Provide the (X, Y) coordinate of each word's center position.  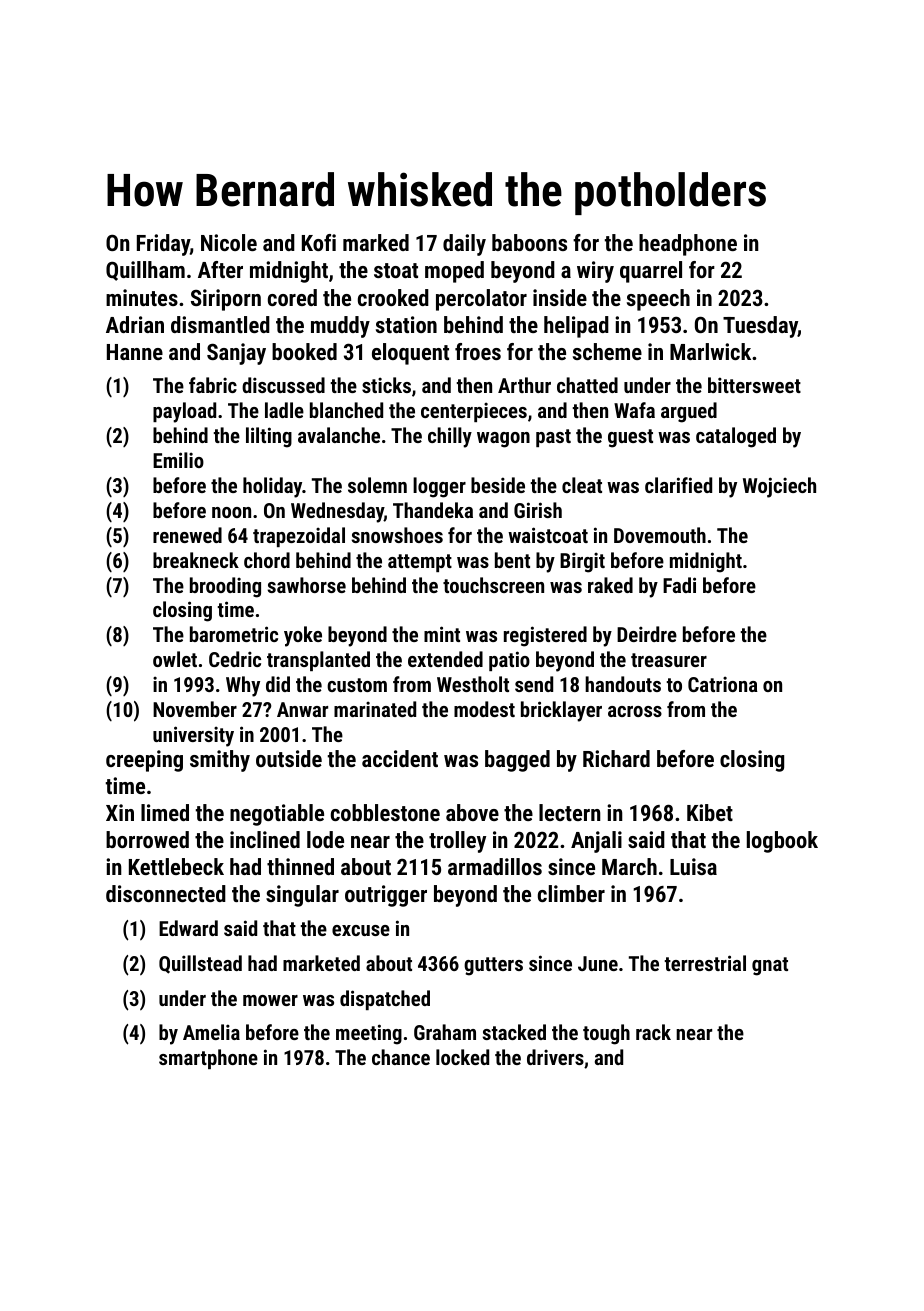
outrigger (386, 896)
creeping (144, 761)
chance (401, 1057)
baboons (529, 242)
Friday (163, 245)
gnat (770, 966)
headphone (688, 245)
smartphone (208, 1059)
